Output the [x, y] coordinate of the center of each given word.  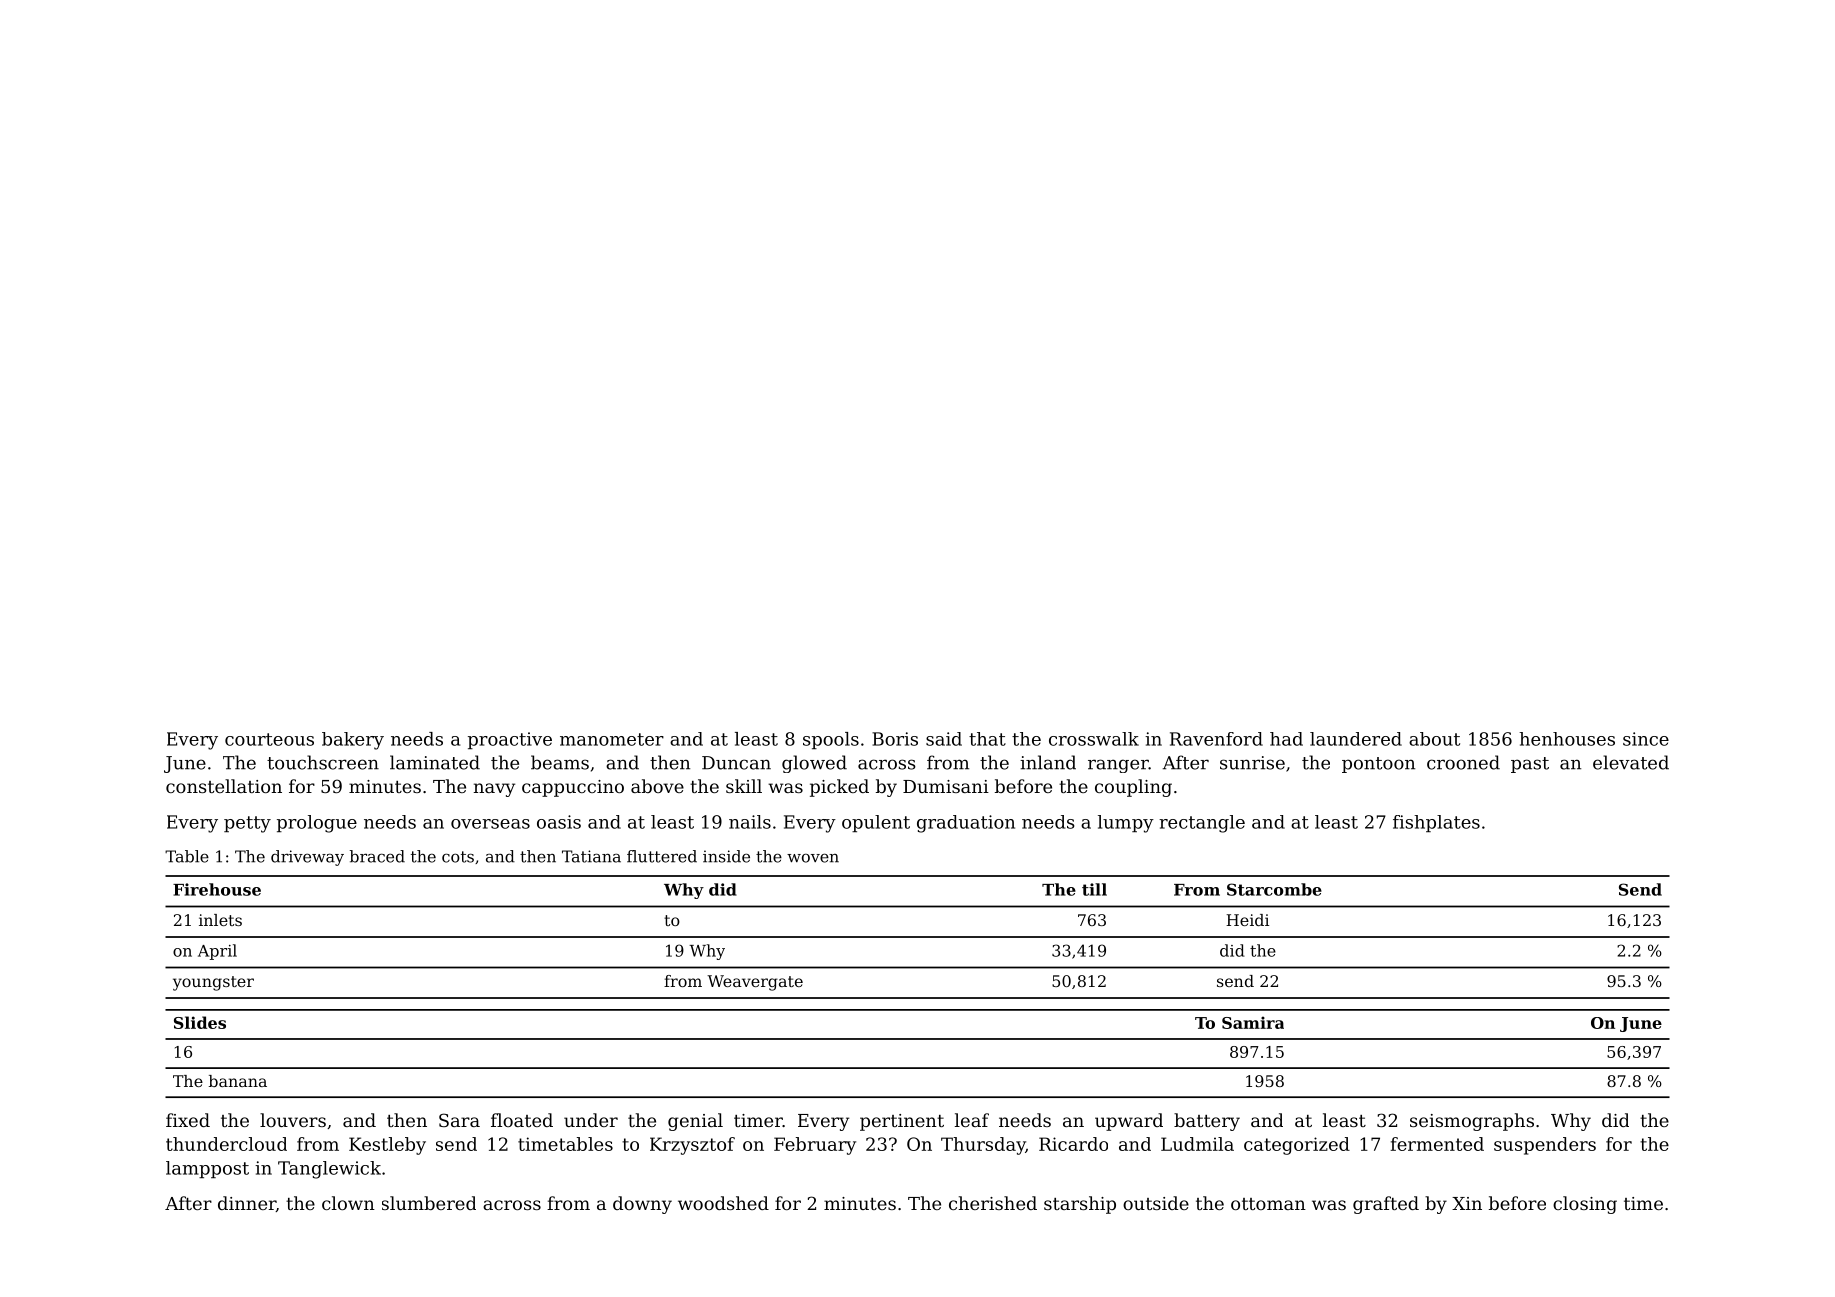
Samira [1253, 1022]
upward [1129, 1122]
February [815, 1146]
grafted [1386, 1205]
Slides [200, 1022]
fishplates [1436, 823]
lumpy [1126, 824]
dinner [247, 1204]
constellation [224, 786]
